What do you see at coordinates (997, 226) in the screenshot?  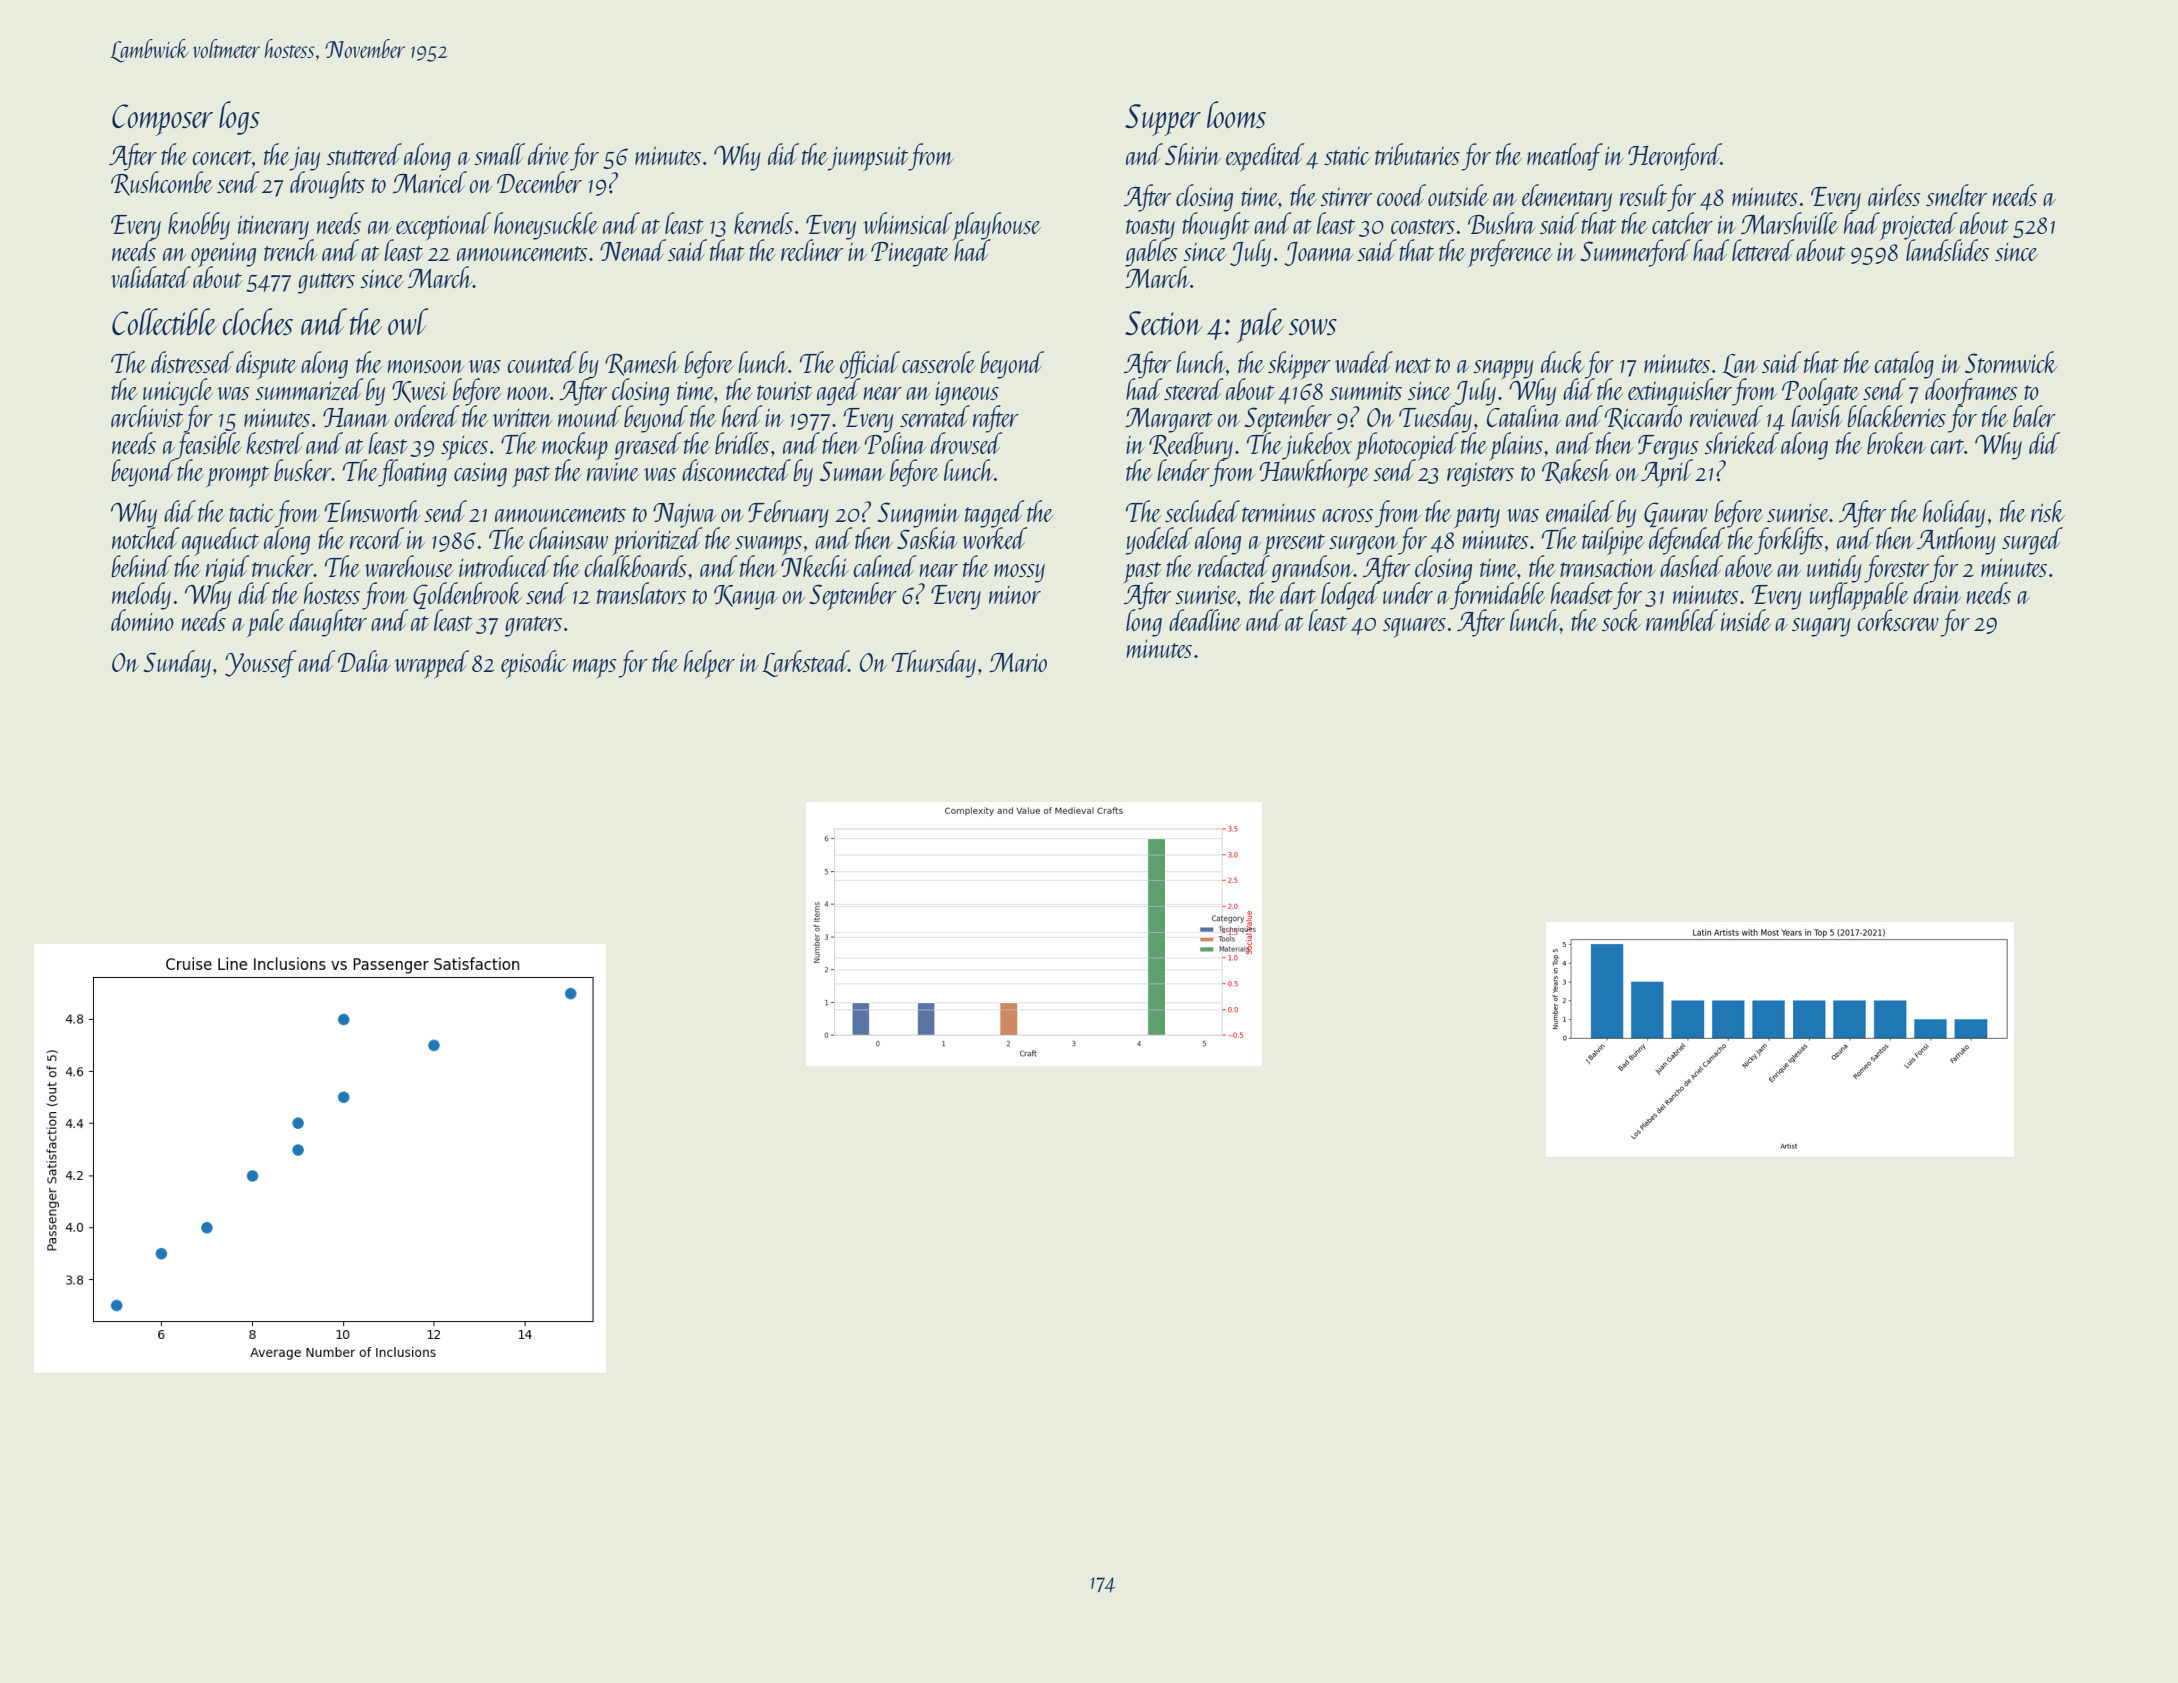 I see `playhouse` at bounding box center [997, 226].
